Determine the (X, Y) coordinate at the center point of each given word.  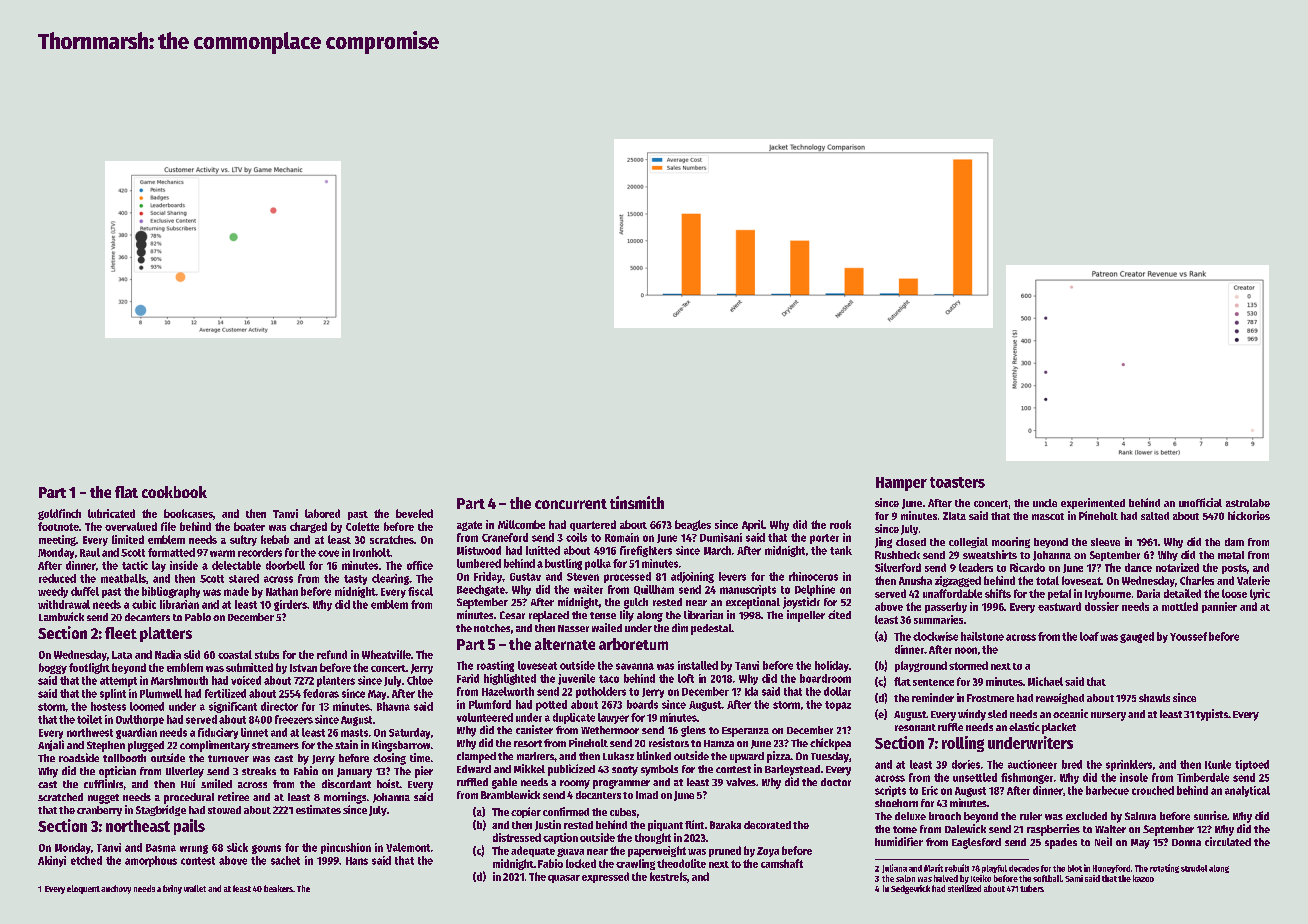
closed (911, 542)
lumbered (479, 563)
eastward (1059, 606)
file (168, 526)
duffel (85, 591)
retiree (233, 796)
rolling (963, 744)
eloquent (83, 889)
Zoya (768, 852)
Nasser (573, 628)
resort (528, 743)
